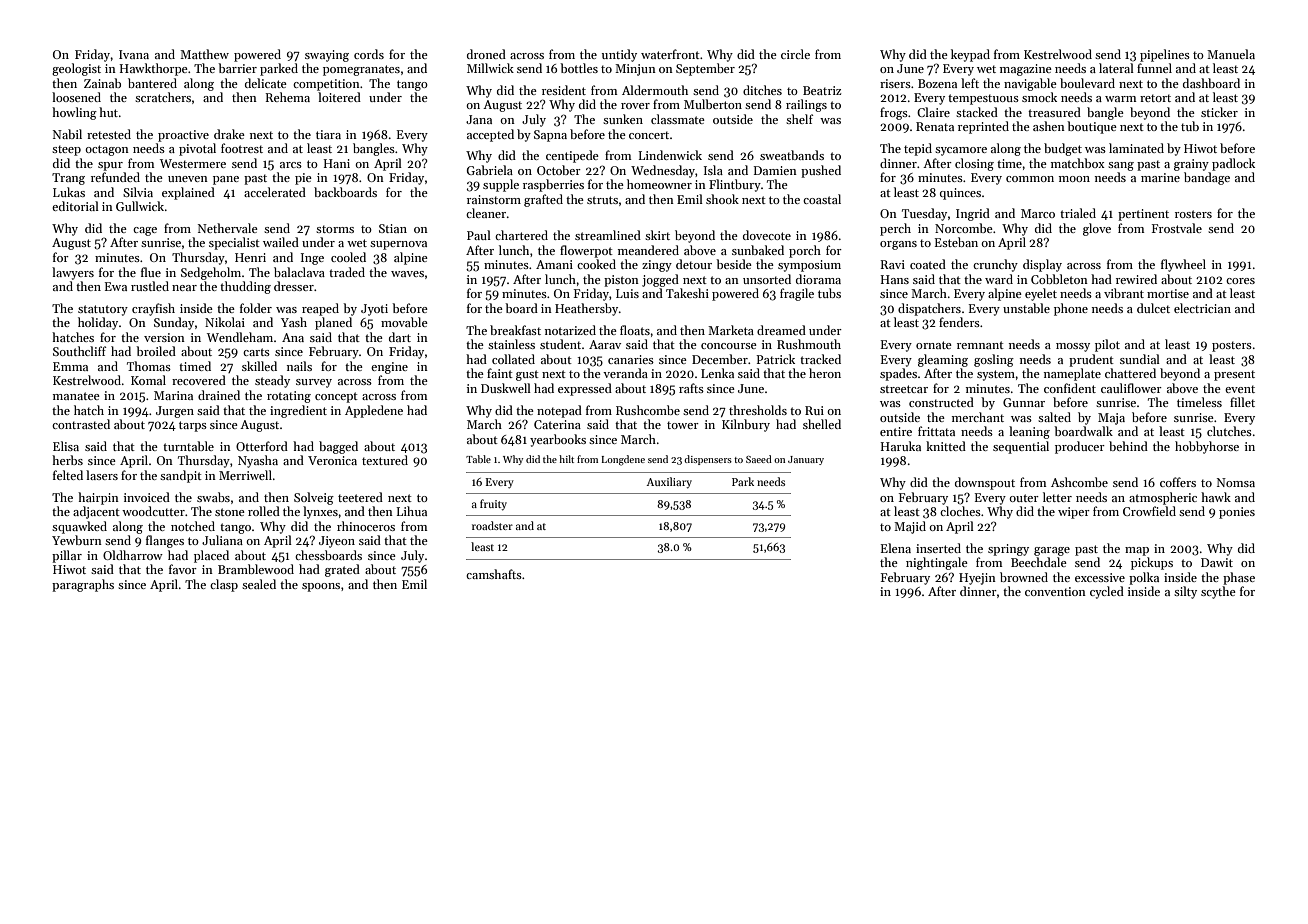  Describe the element at coordinates (1155, 98) in the screenshot. I see `retort` at that location.
